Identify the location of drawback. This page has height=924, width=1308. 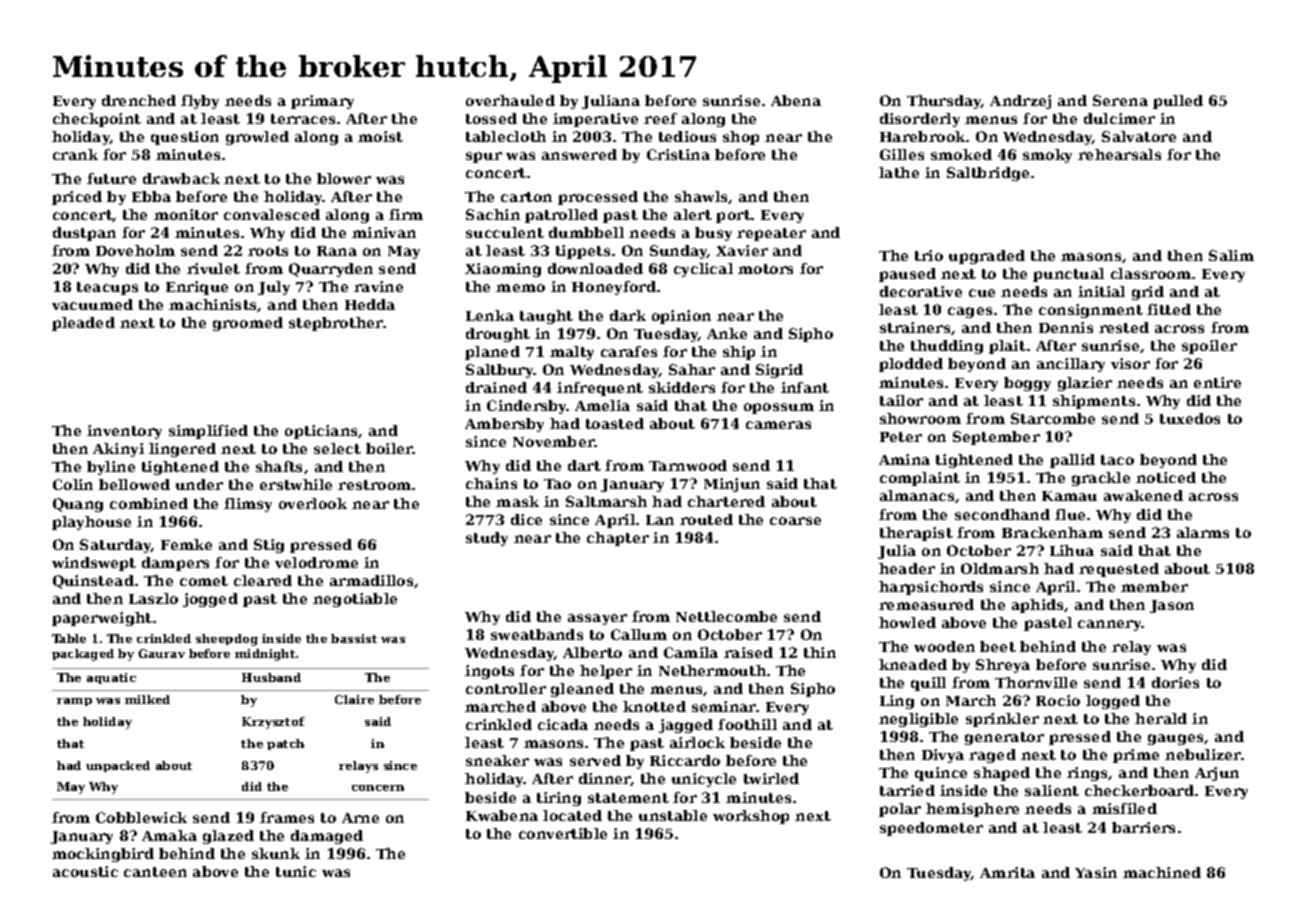
(181, 178).
